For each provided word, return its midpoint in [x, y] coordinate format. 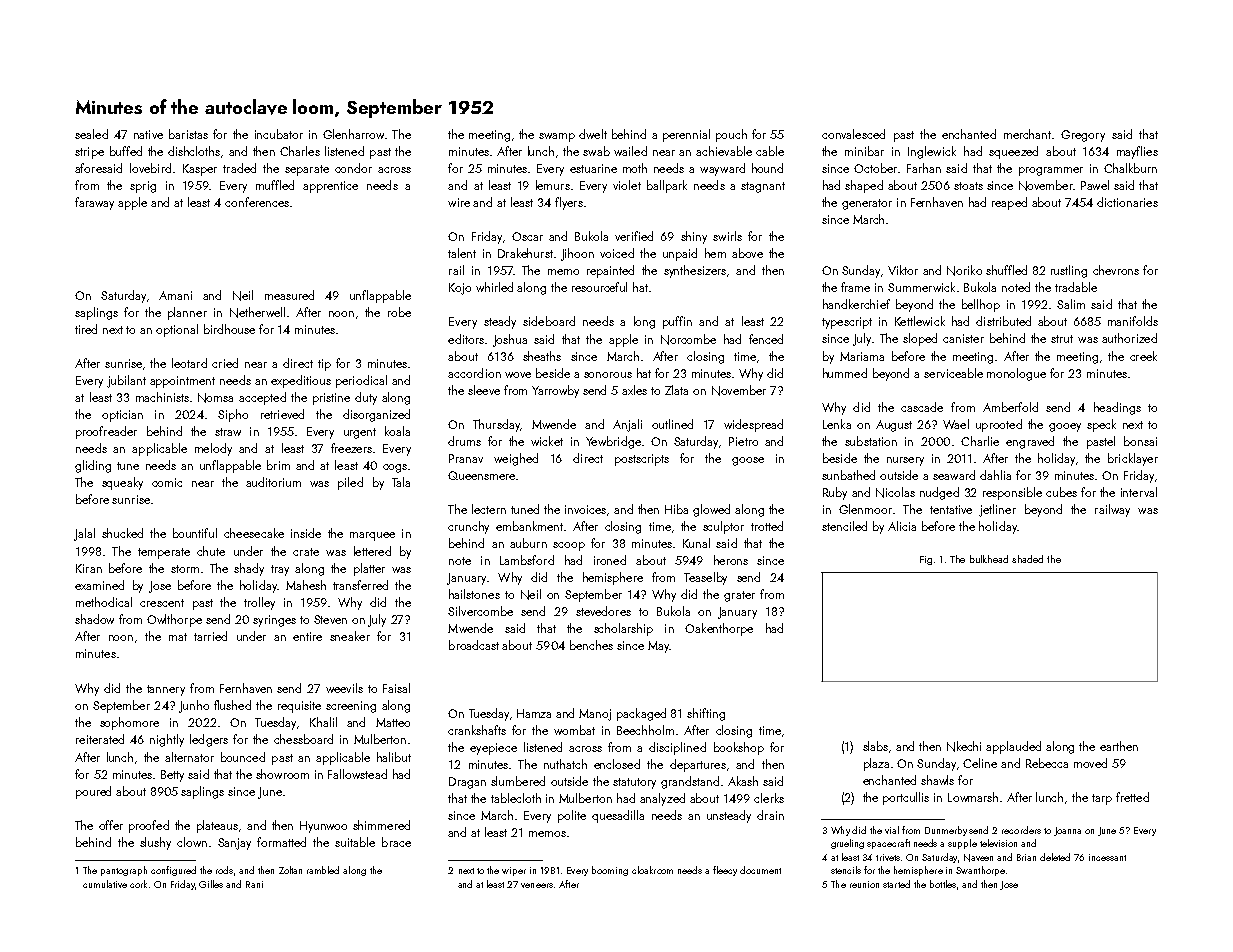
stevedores [603, 611]
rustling [1069, 271]
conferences [257, 202]
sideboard [549, 321]
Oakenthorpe [719, 629]
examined [99, 585]
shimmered [381, 825]
